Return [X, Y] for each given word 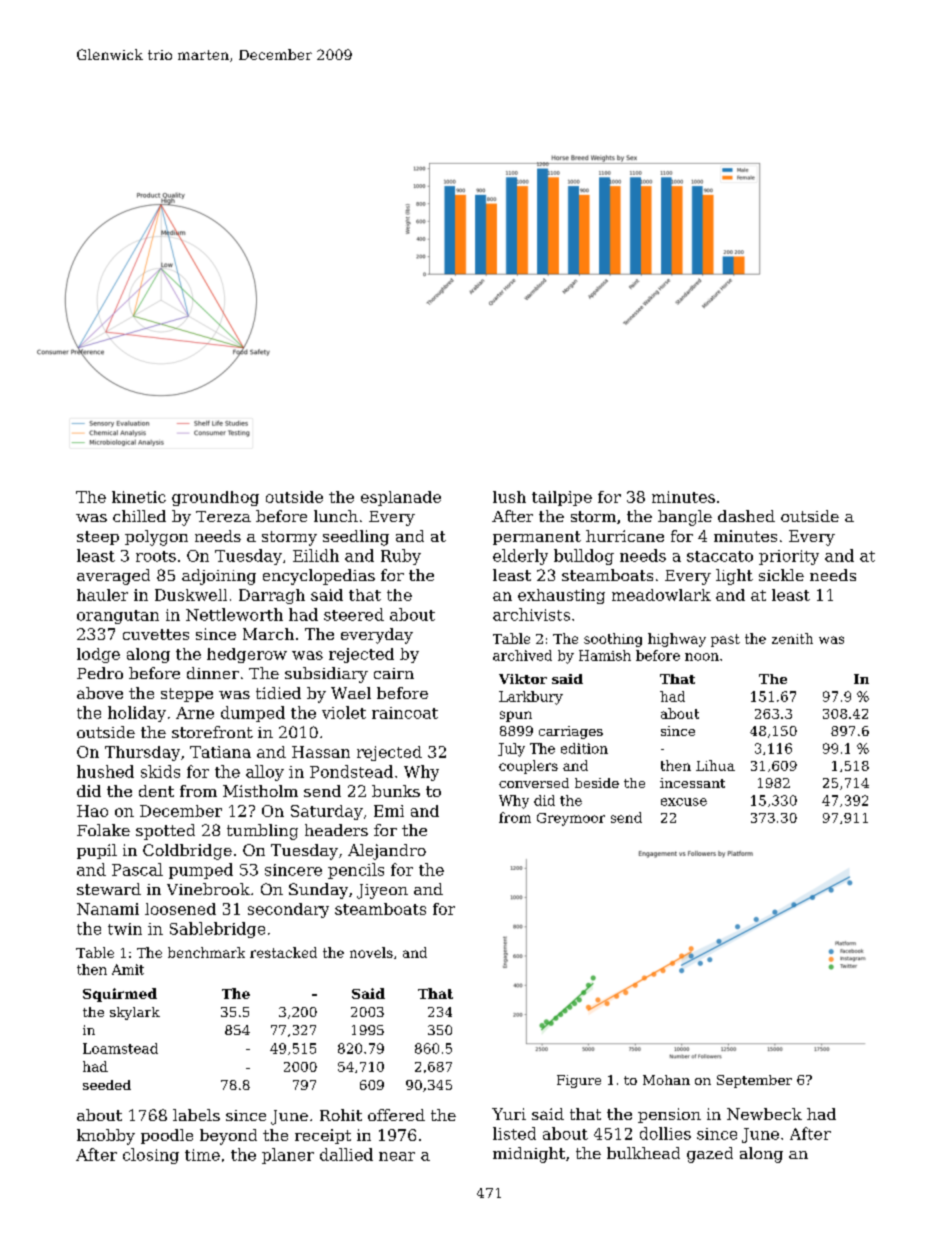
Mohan [666, 1080]
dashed [746, 516]
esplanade [401, 498]
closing [151, 1156]
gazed [710, 1155]
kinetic [139, 497]
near [397, 1156]
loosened [180, 909]
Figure [579, 1081]
